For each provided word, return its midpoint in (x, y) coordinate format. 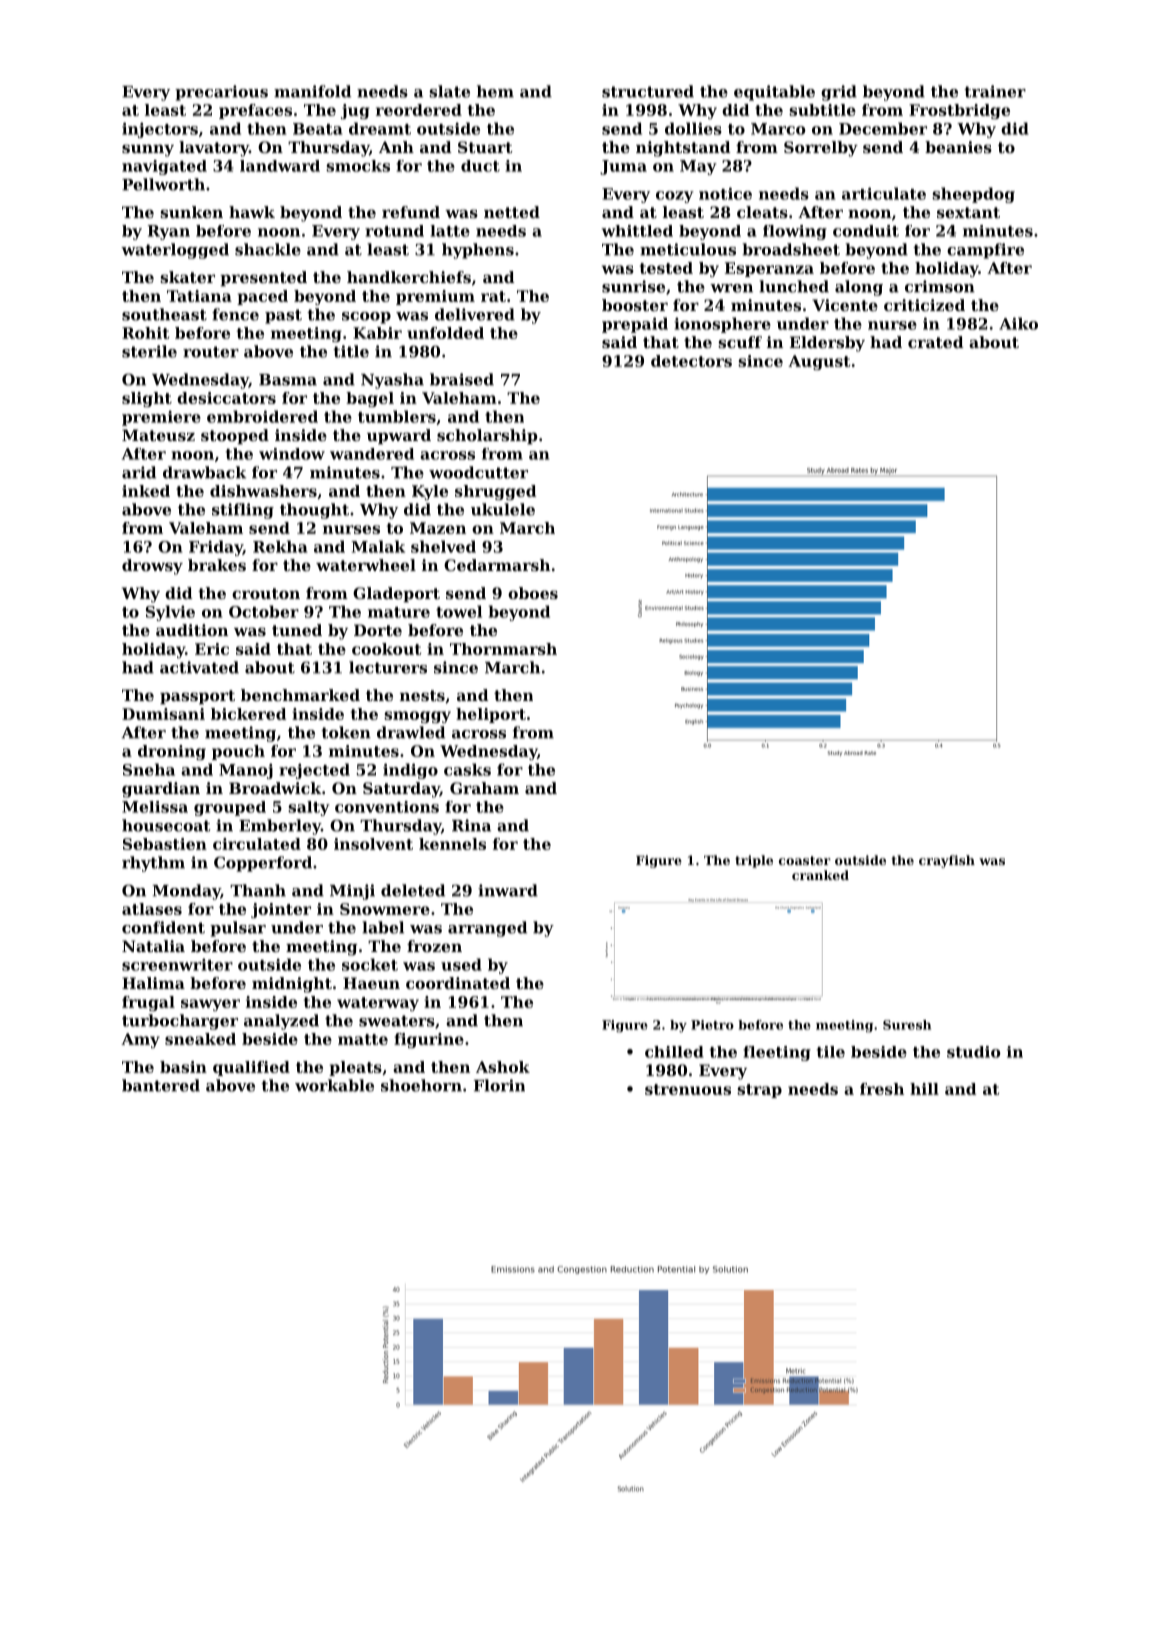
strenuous (688, 1089)
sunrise (633, 286)
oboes (533, 593)
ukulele (503, 509)
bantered (161, 1085)
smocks (358, 166)
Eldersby (827, 344)
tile (831, 1052)
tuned (297, 630)
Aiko (1018, 323)
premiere (161, 418)
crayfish (947, 861)
